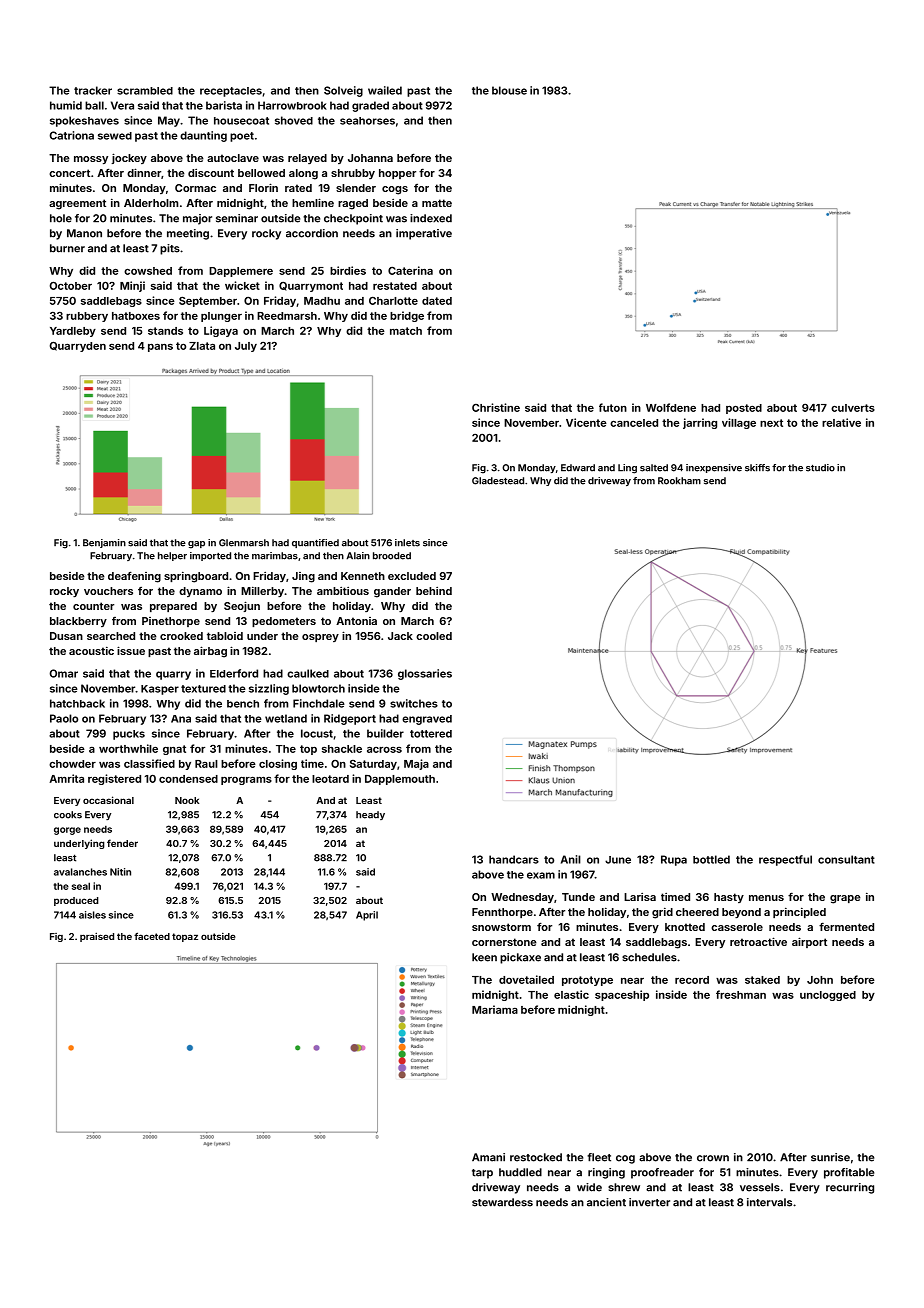 The height and width of the screenshot is (1308, 924). Describe the element at coordinates (367, 121) in the screenshot. I see `seahorses` at that location.
